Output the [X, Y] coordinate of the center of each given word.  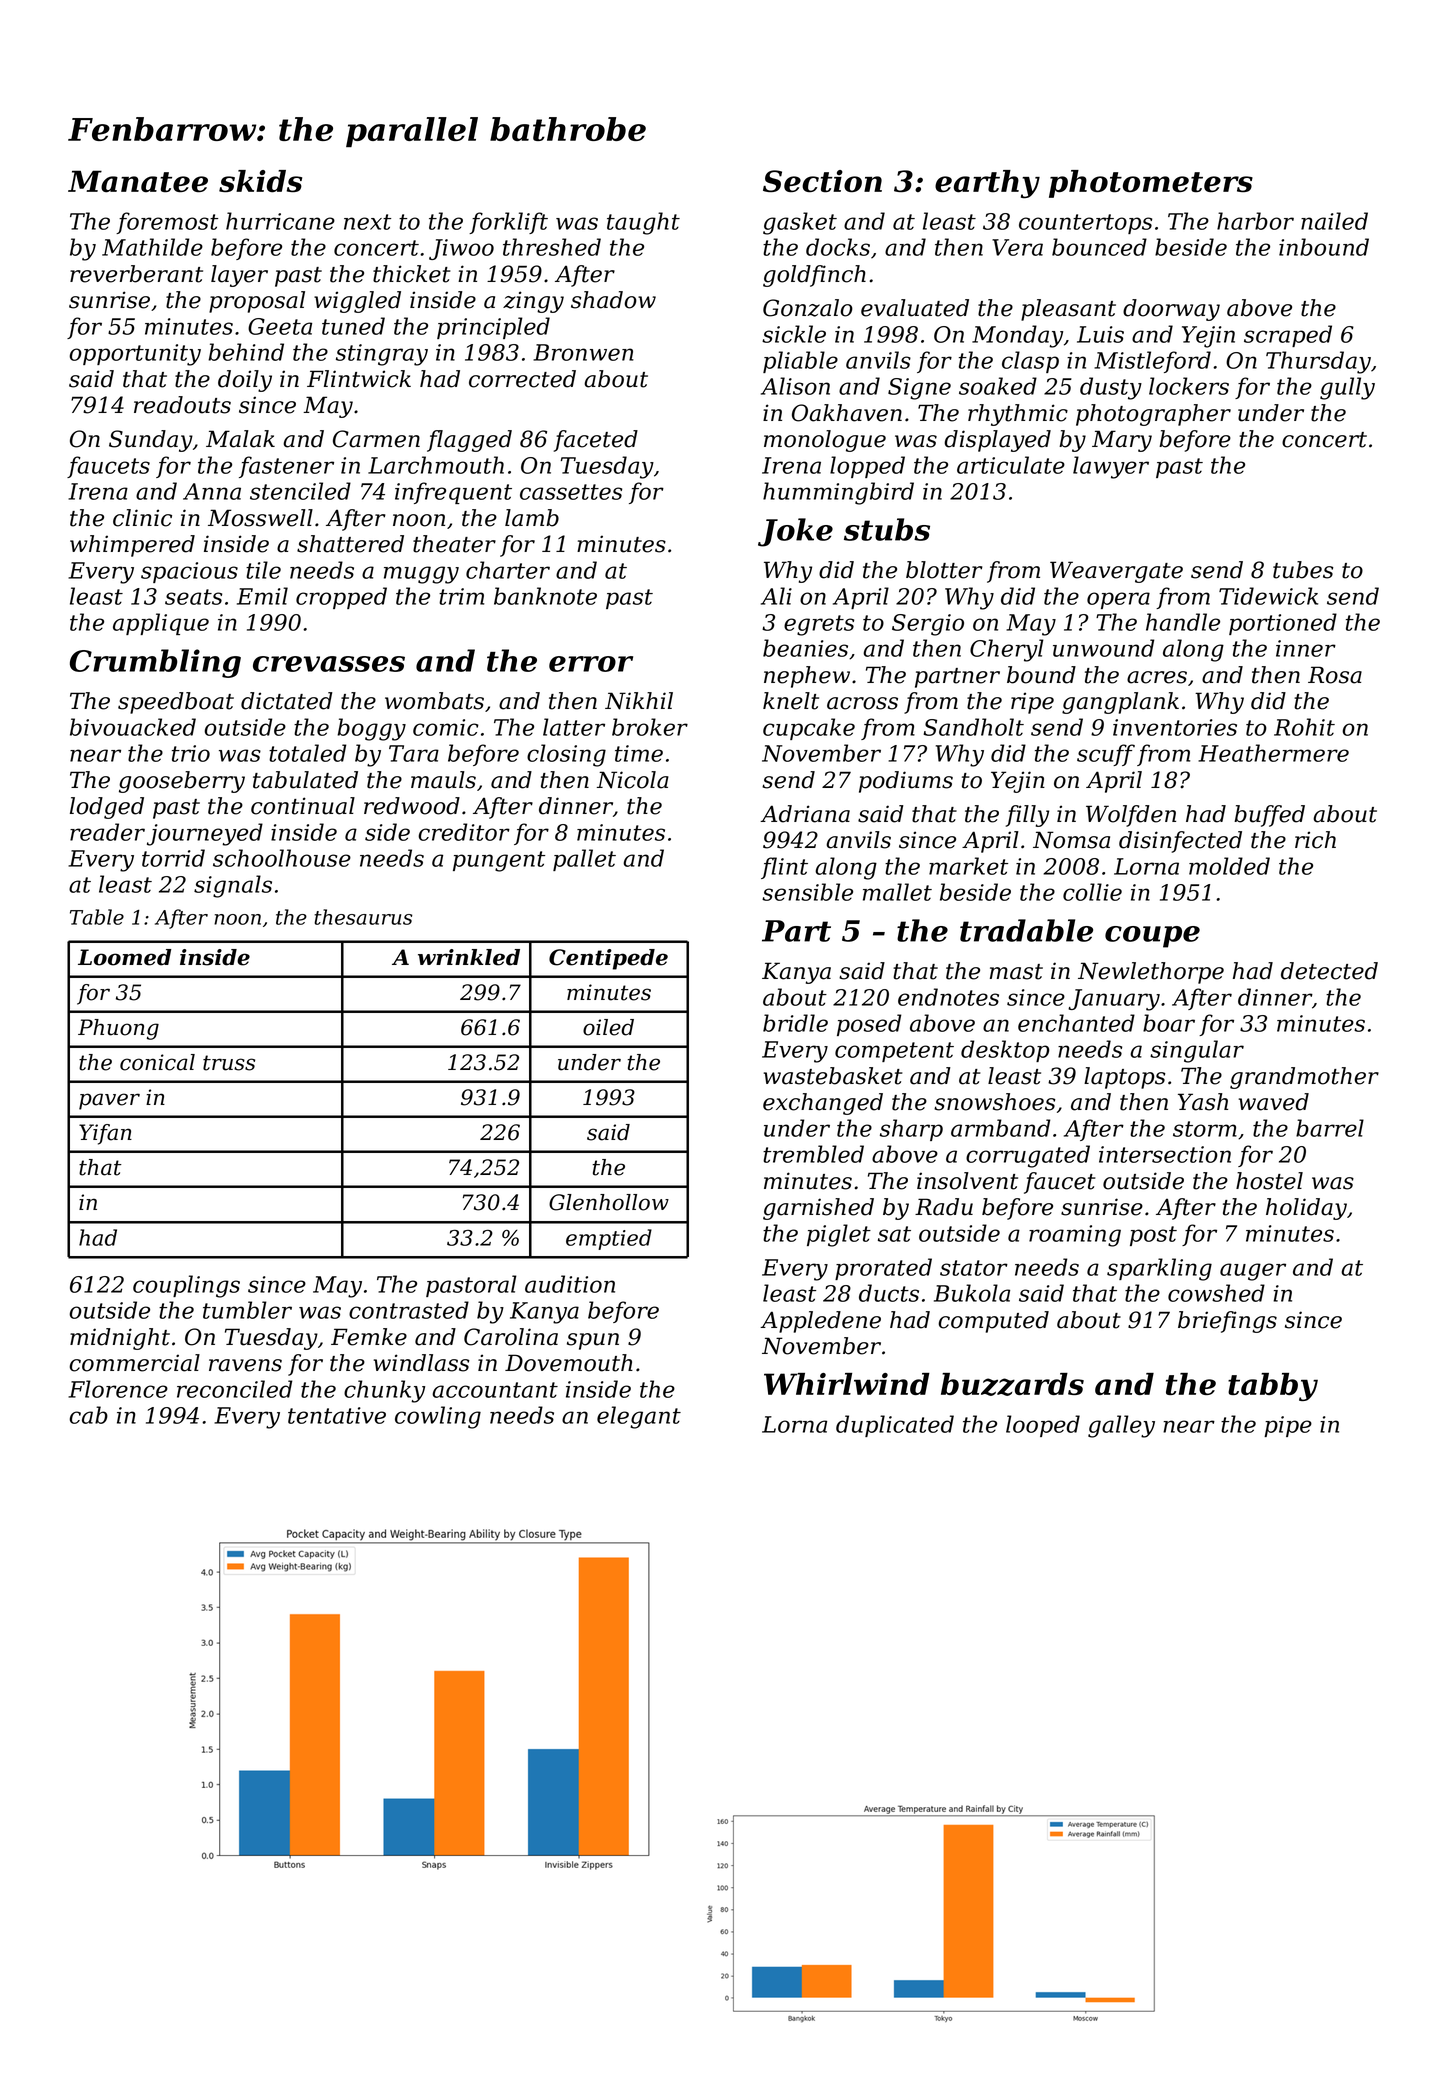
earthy [987, 184]
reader [107, 832]
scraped [1288, 336]
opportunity [135, 355]
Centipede [608, 959]
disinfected [1180, 842]
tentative [337, 1415]
